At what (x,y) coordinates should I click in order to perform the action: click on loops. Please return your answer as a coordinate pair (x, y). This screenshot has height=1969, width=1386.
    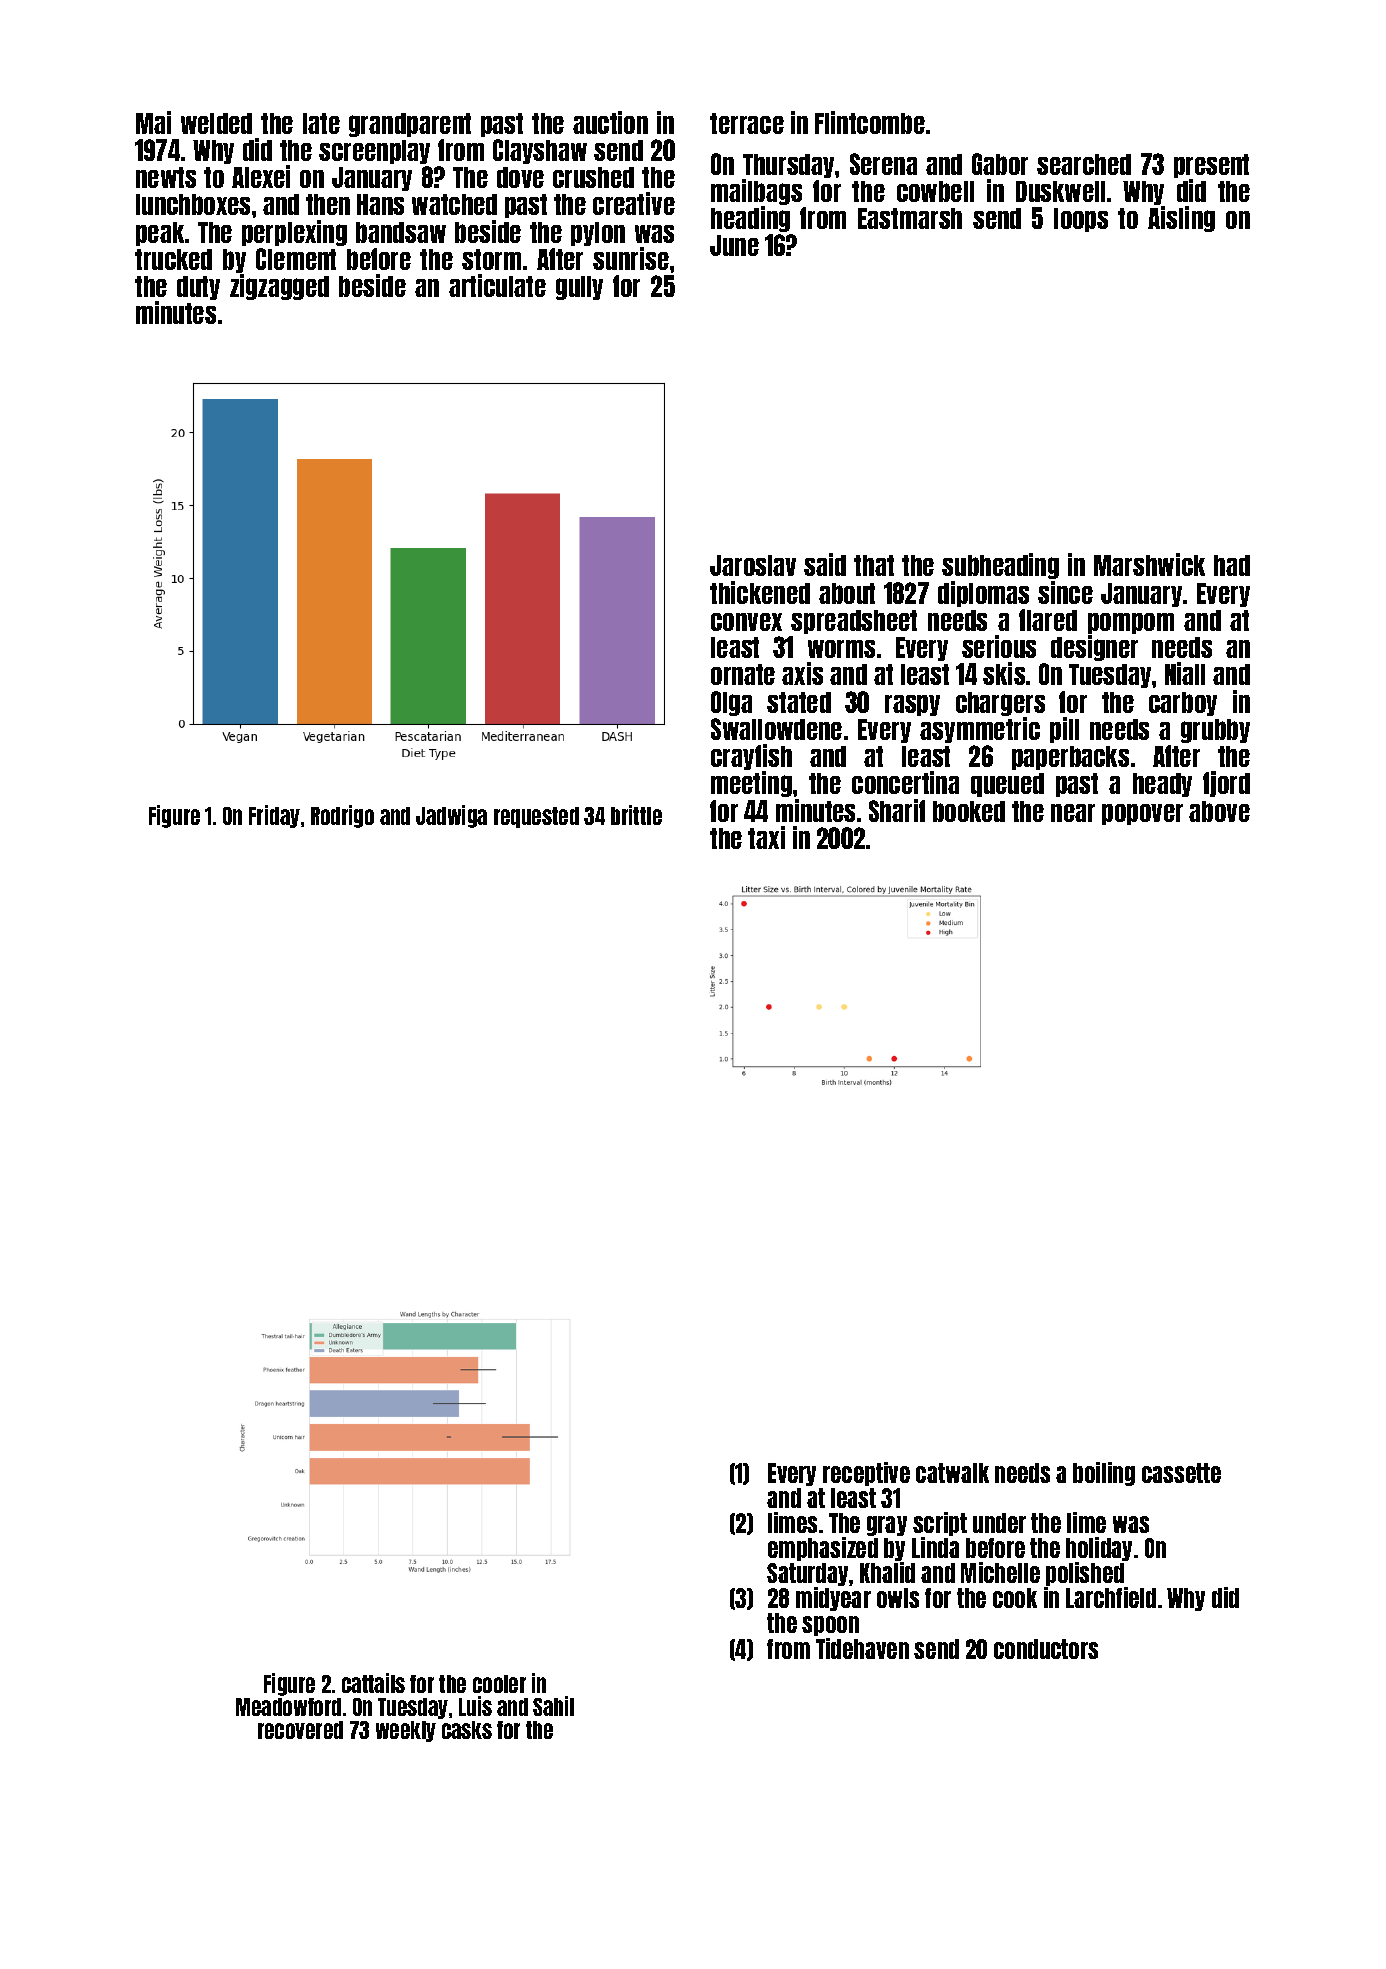
    Looking at the image, I should click on (1081, 220).
